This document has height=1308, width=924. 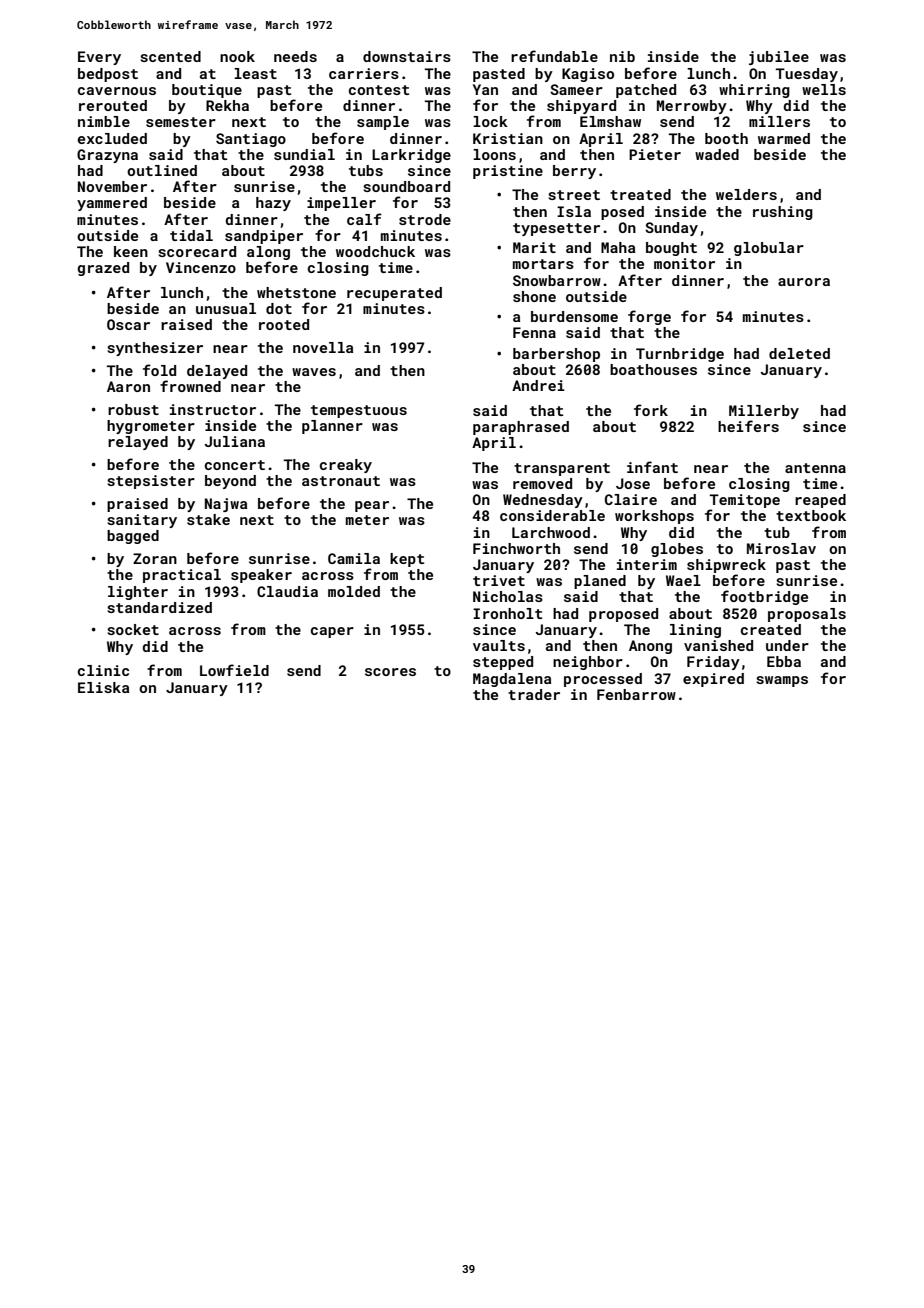 I want to click on swamps, so click(x=782, y=681).
